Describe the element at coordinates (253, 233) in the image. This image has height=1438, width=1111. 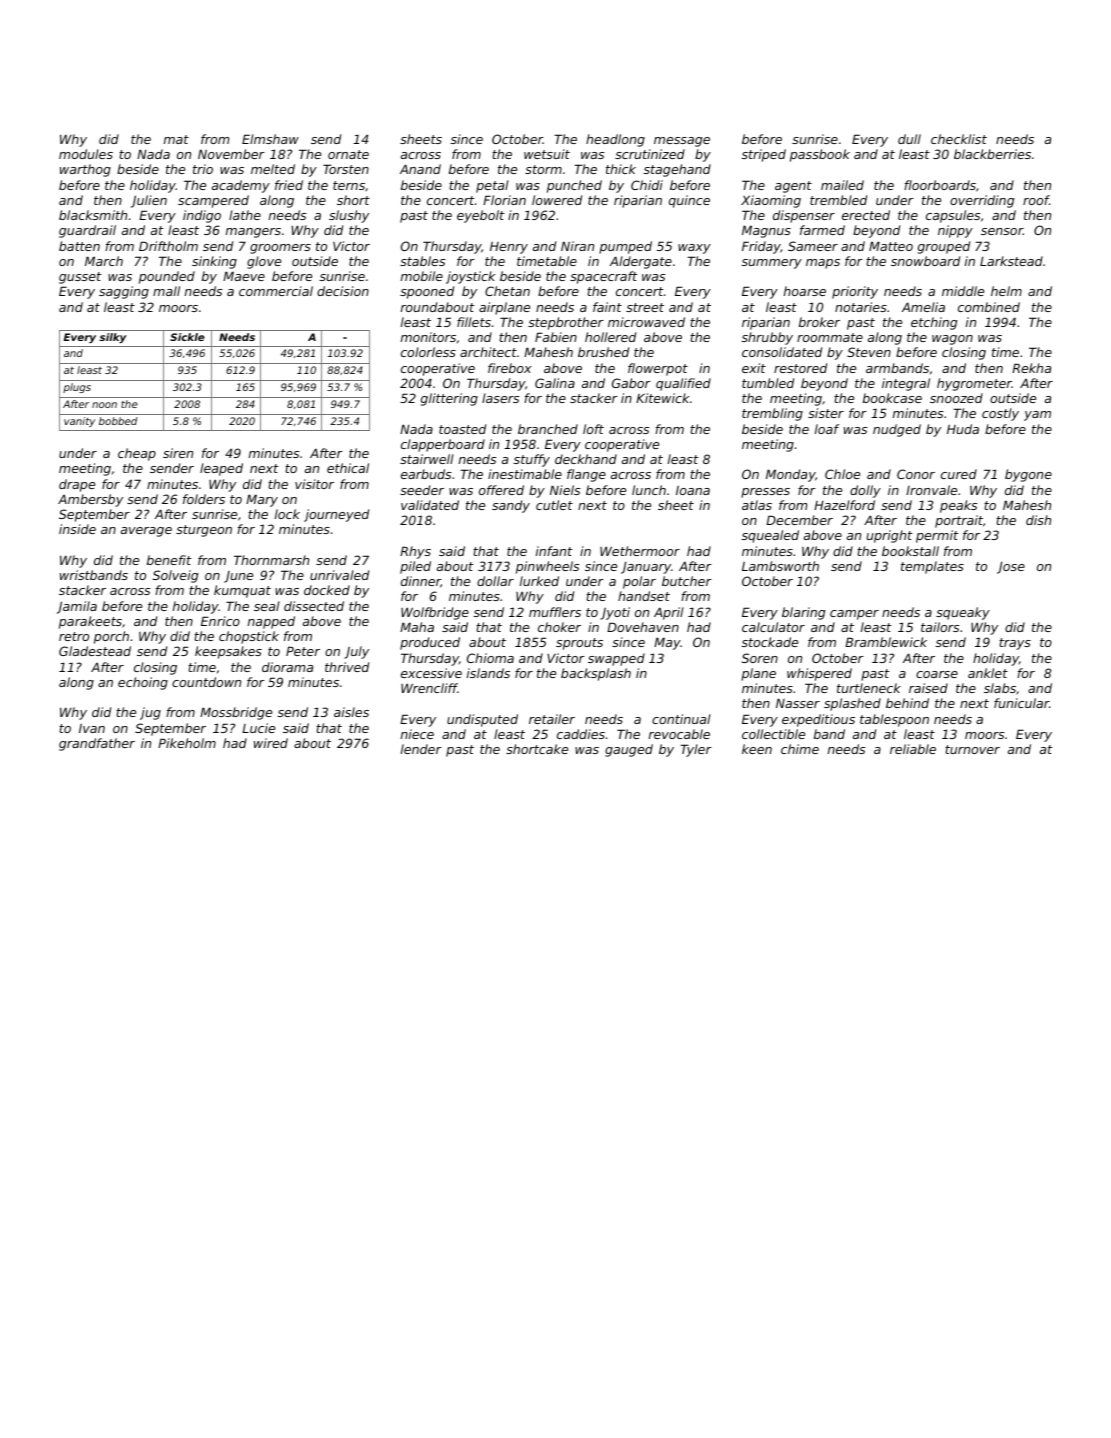
I see `mangers` at that location.
